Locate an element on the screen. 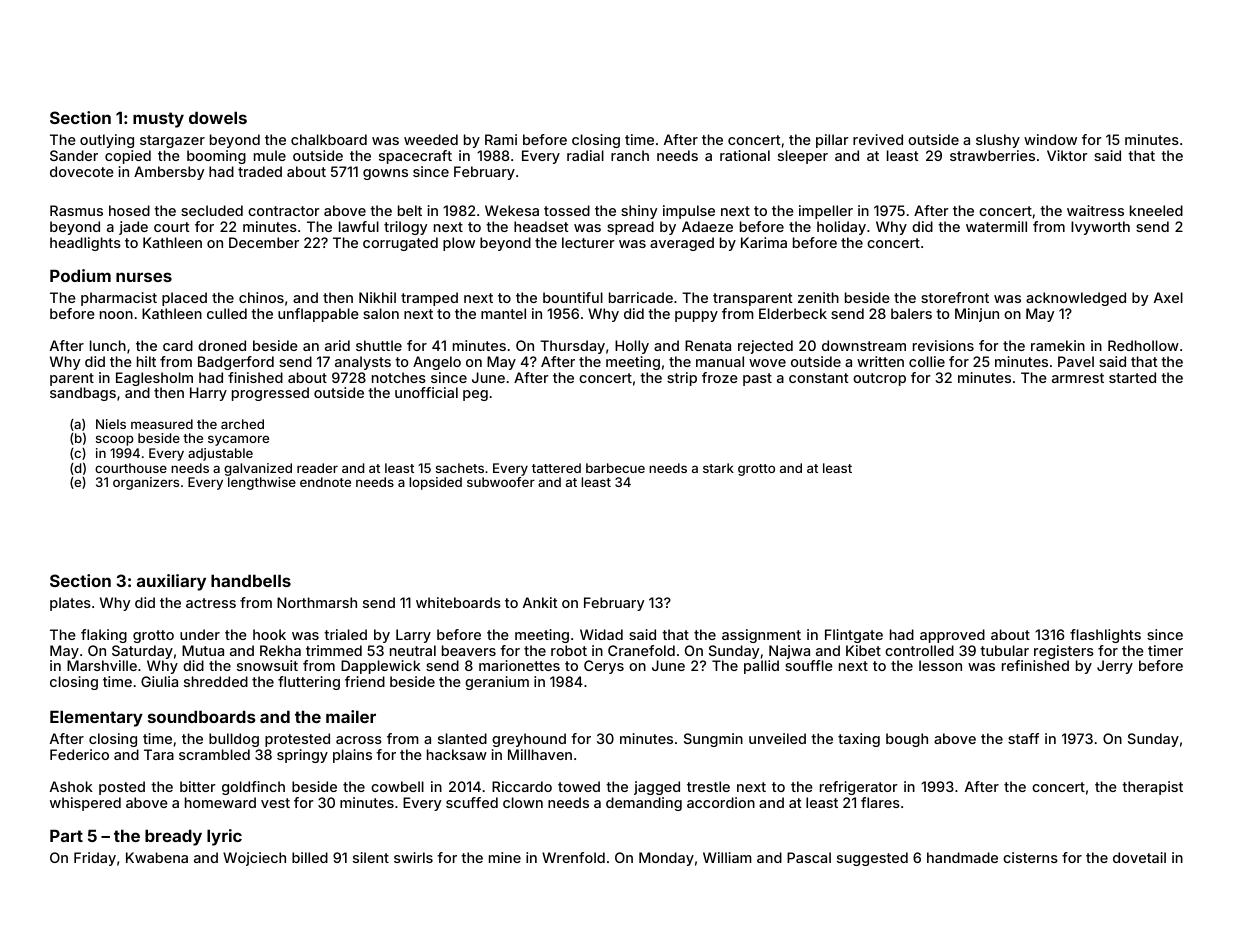  organizers is located at coordinates (146, 483).
